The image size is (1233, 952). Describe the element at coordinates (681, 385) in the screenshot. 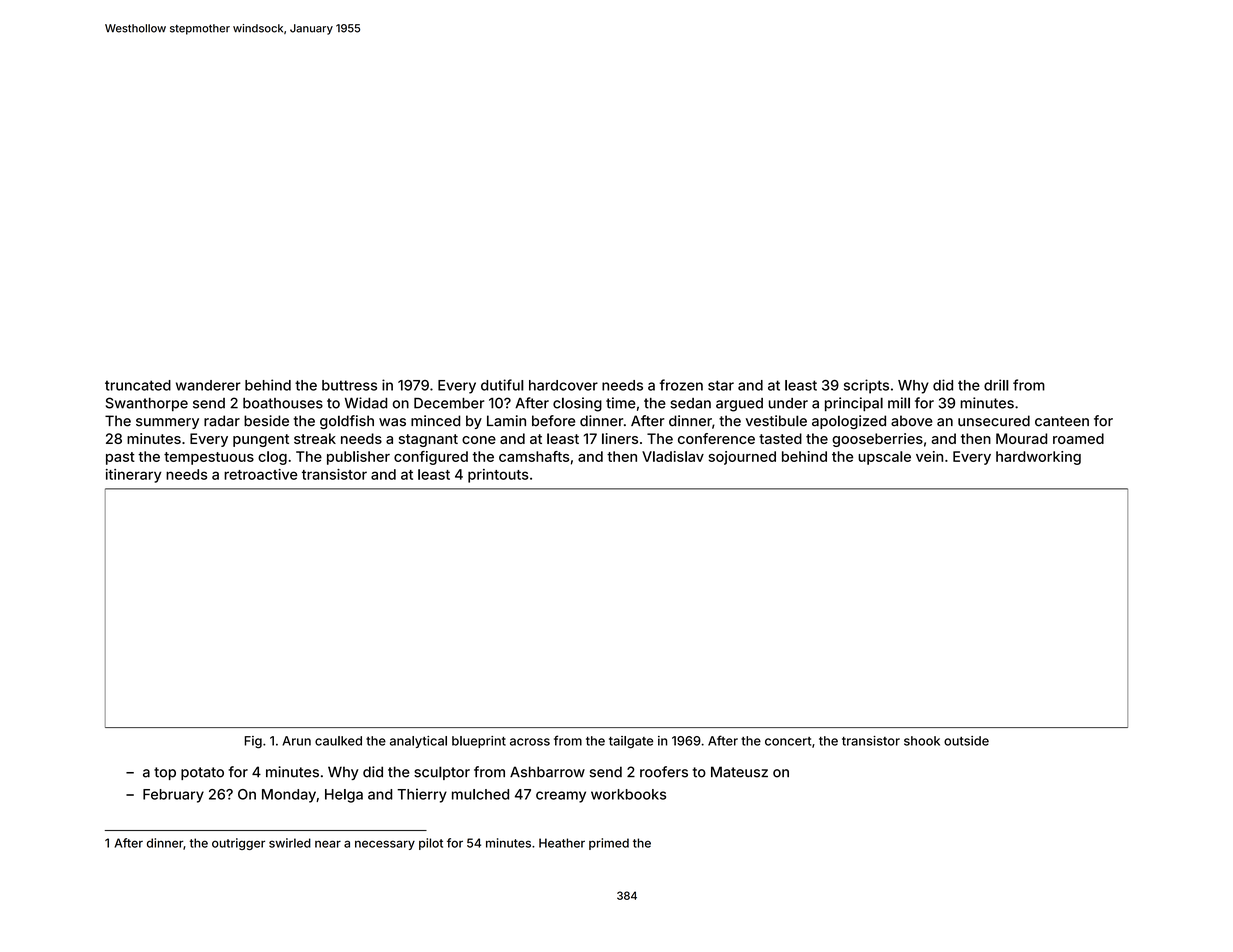

I see `frozen` at that location.
